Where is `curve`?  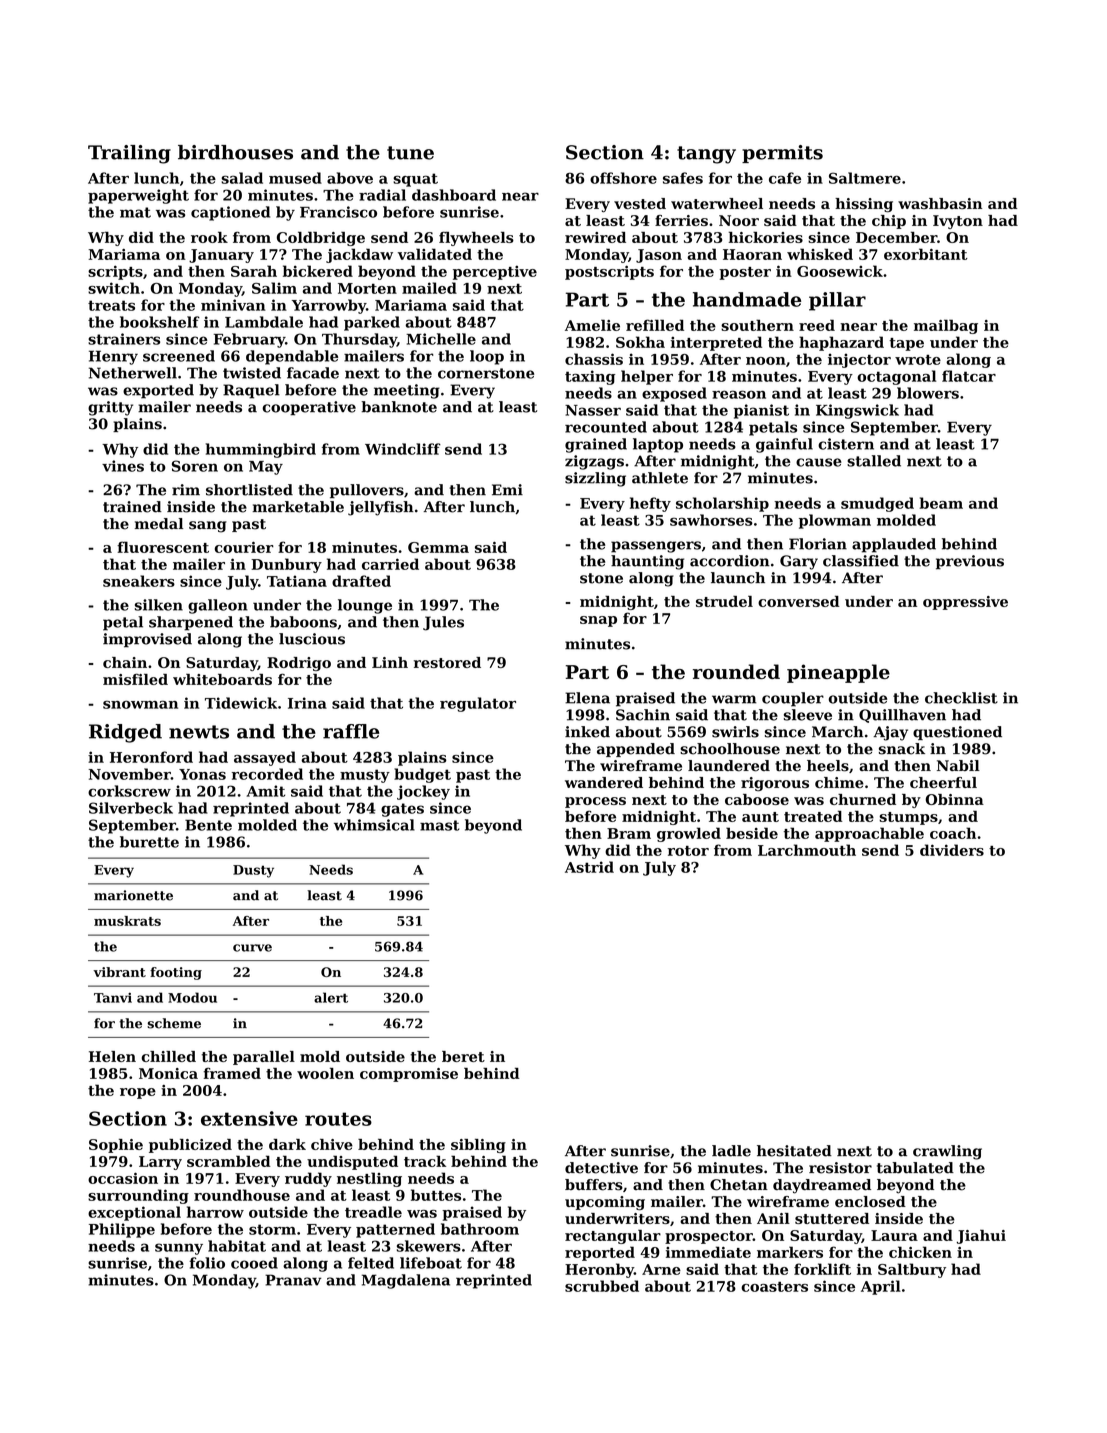
curve is located at coordinates (252, 948).
